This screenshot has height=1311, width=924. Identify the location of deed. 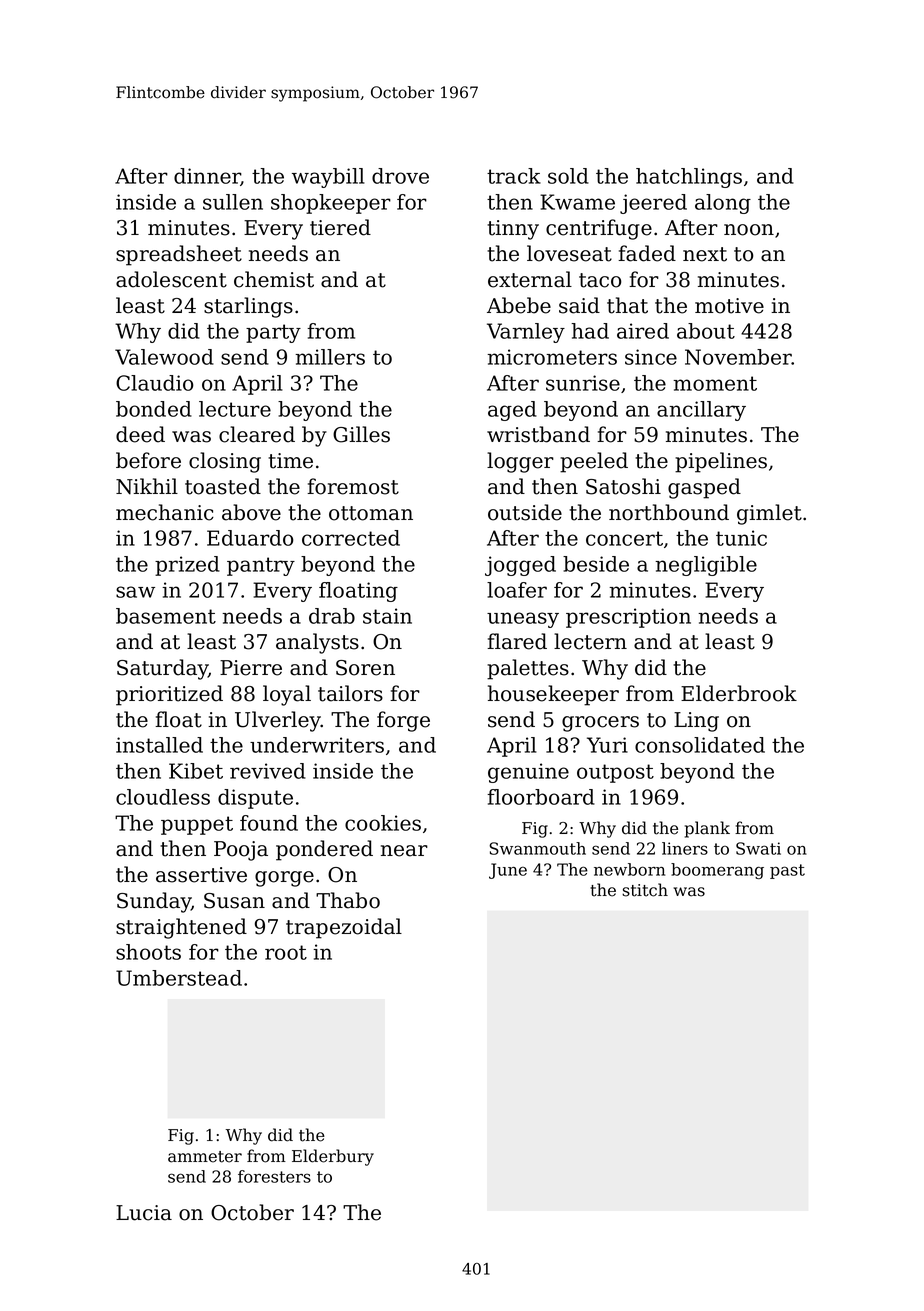
(140, 434).
